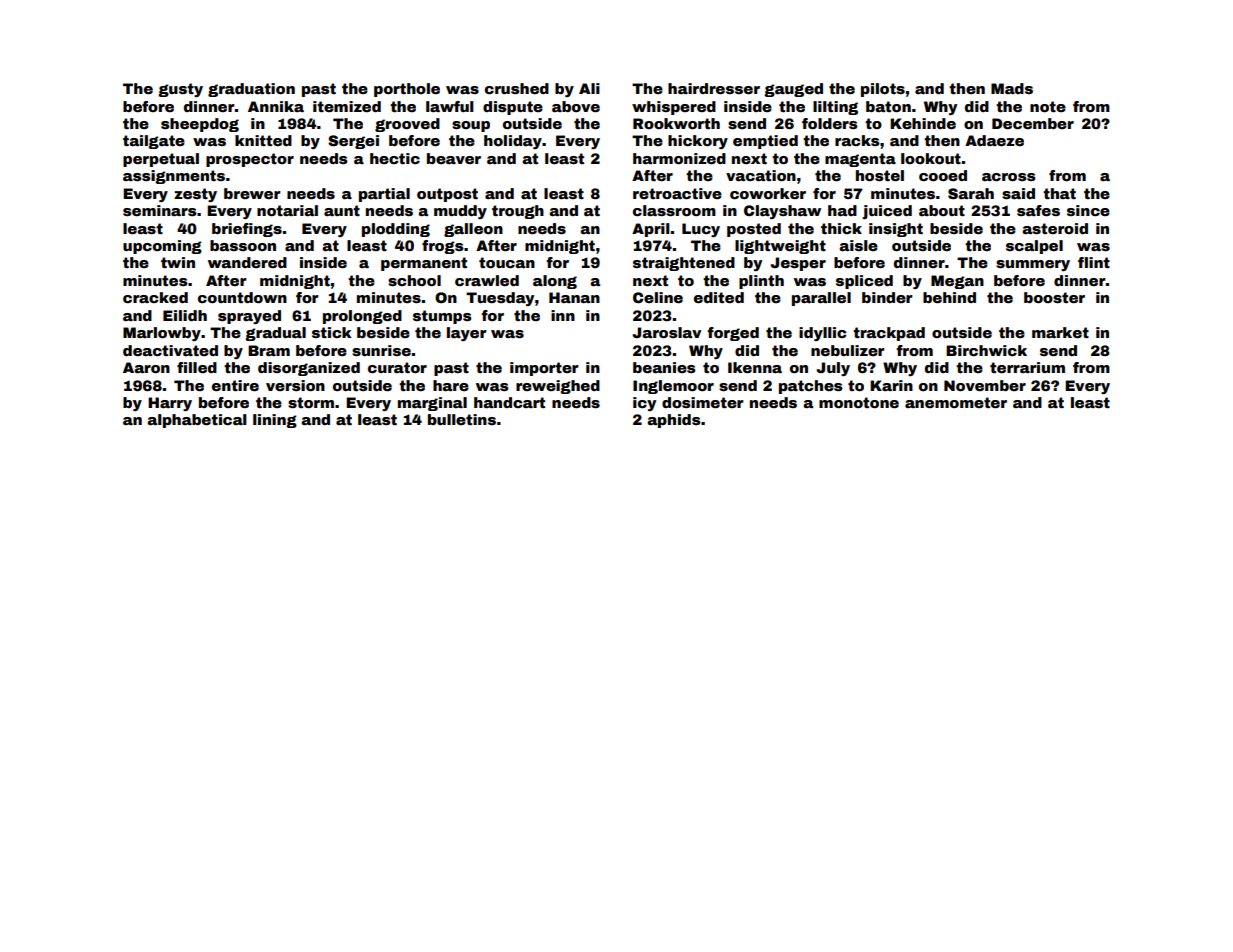  Describe the element at coordinates (544, 369) in the screenshot. I see `importer` at that location.
